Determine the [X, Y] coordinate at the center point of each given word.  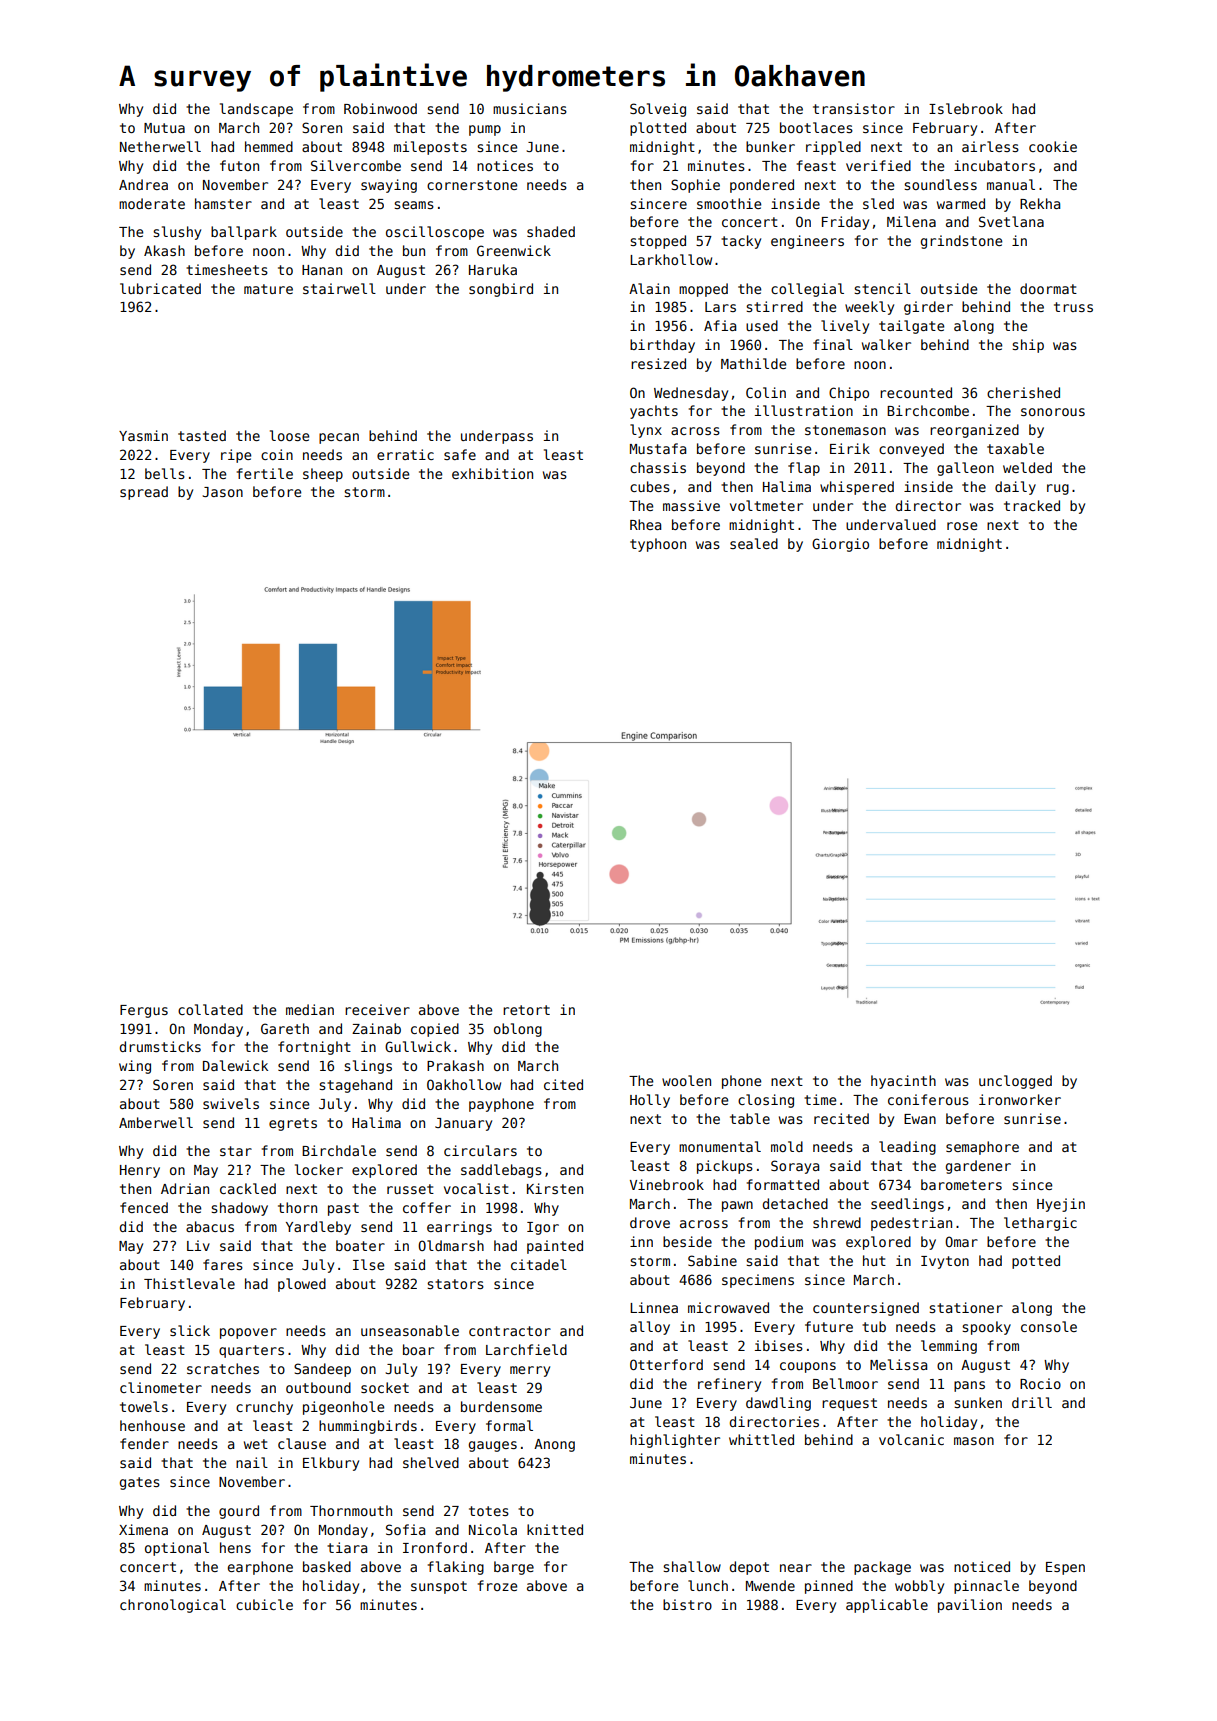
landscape [256, 110]
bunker [770, 146]
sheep [323, 475]
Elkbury [331, 1464]
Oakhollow [464, 1084]
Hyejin [1061, 1205]
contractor [510, 1331]
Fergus [144, 1011]
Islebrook [966, 108]
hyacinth [903, 1082]
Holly [650, 1101]
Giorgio [840, 545]
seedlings [907, 1205]
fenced [144, 1207]
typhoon [658, 545]
